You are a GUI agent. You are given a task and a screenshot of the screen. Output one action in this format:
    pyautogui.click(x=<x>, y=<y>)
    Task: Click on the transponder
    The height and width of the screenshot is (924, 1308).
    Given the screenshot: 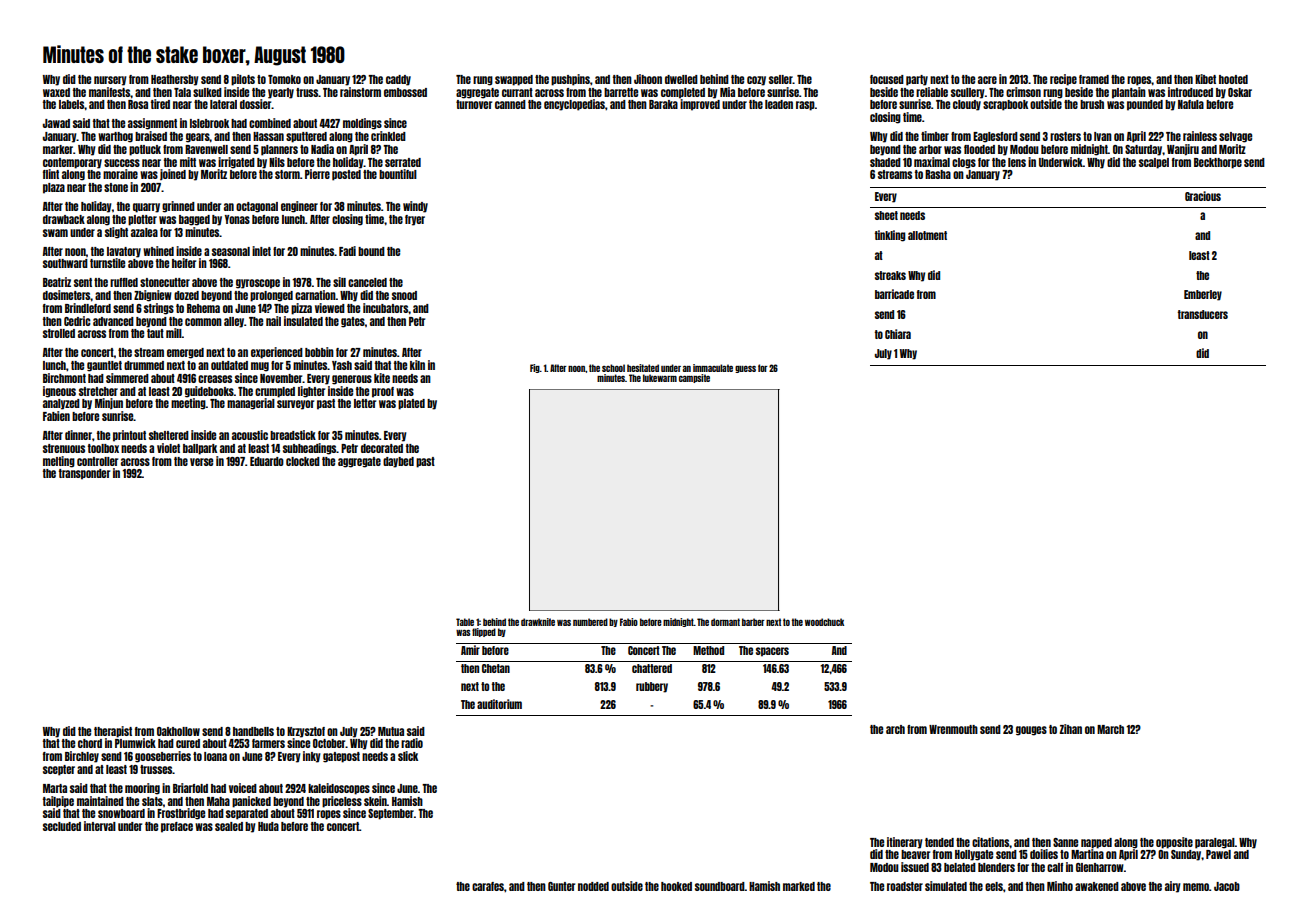 What is the action you would take?
    pyautogui.click(x=84, y=474)
